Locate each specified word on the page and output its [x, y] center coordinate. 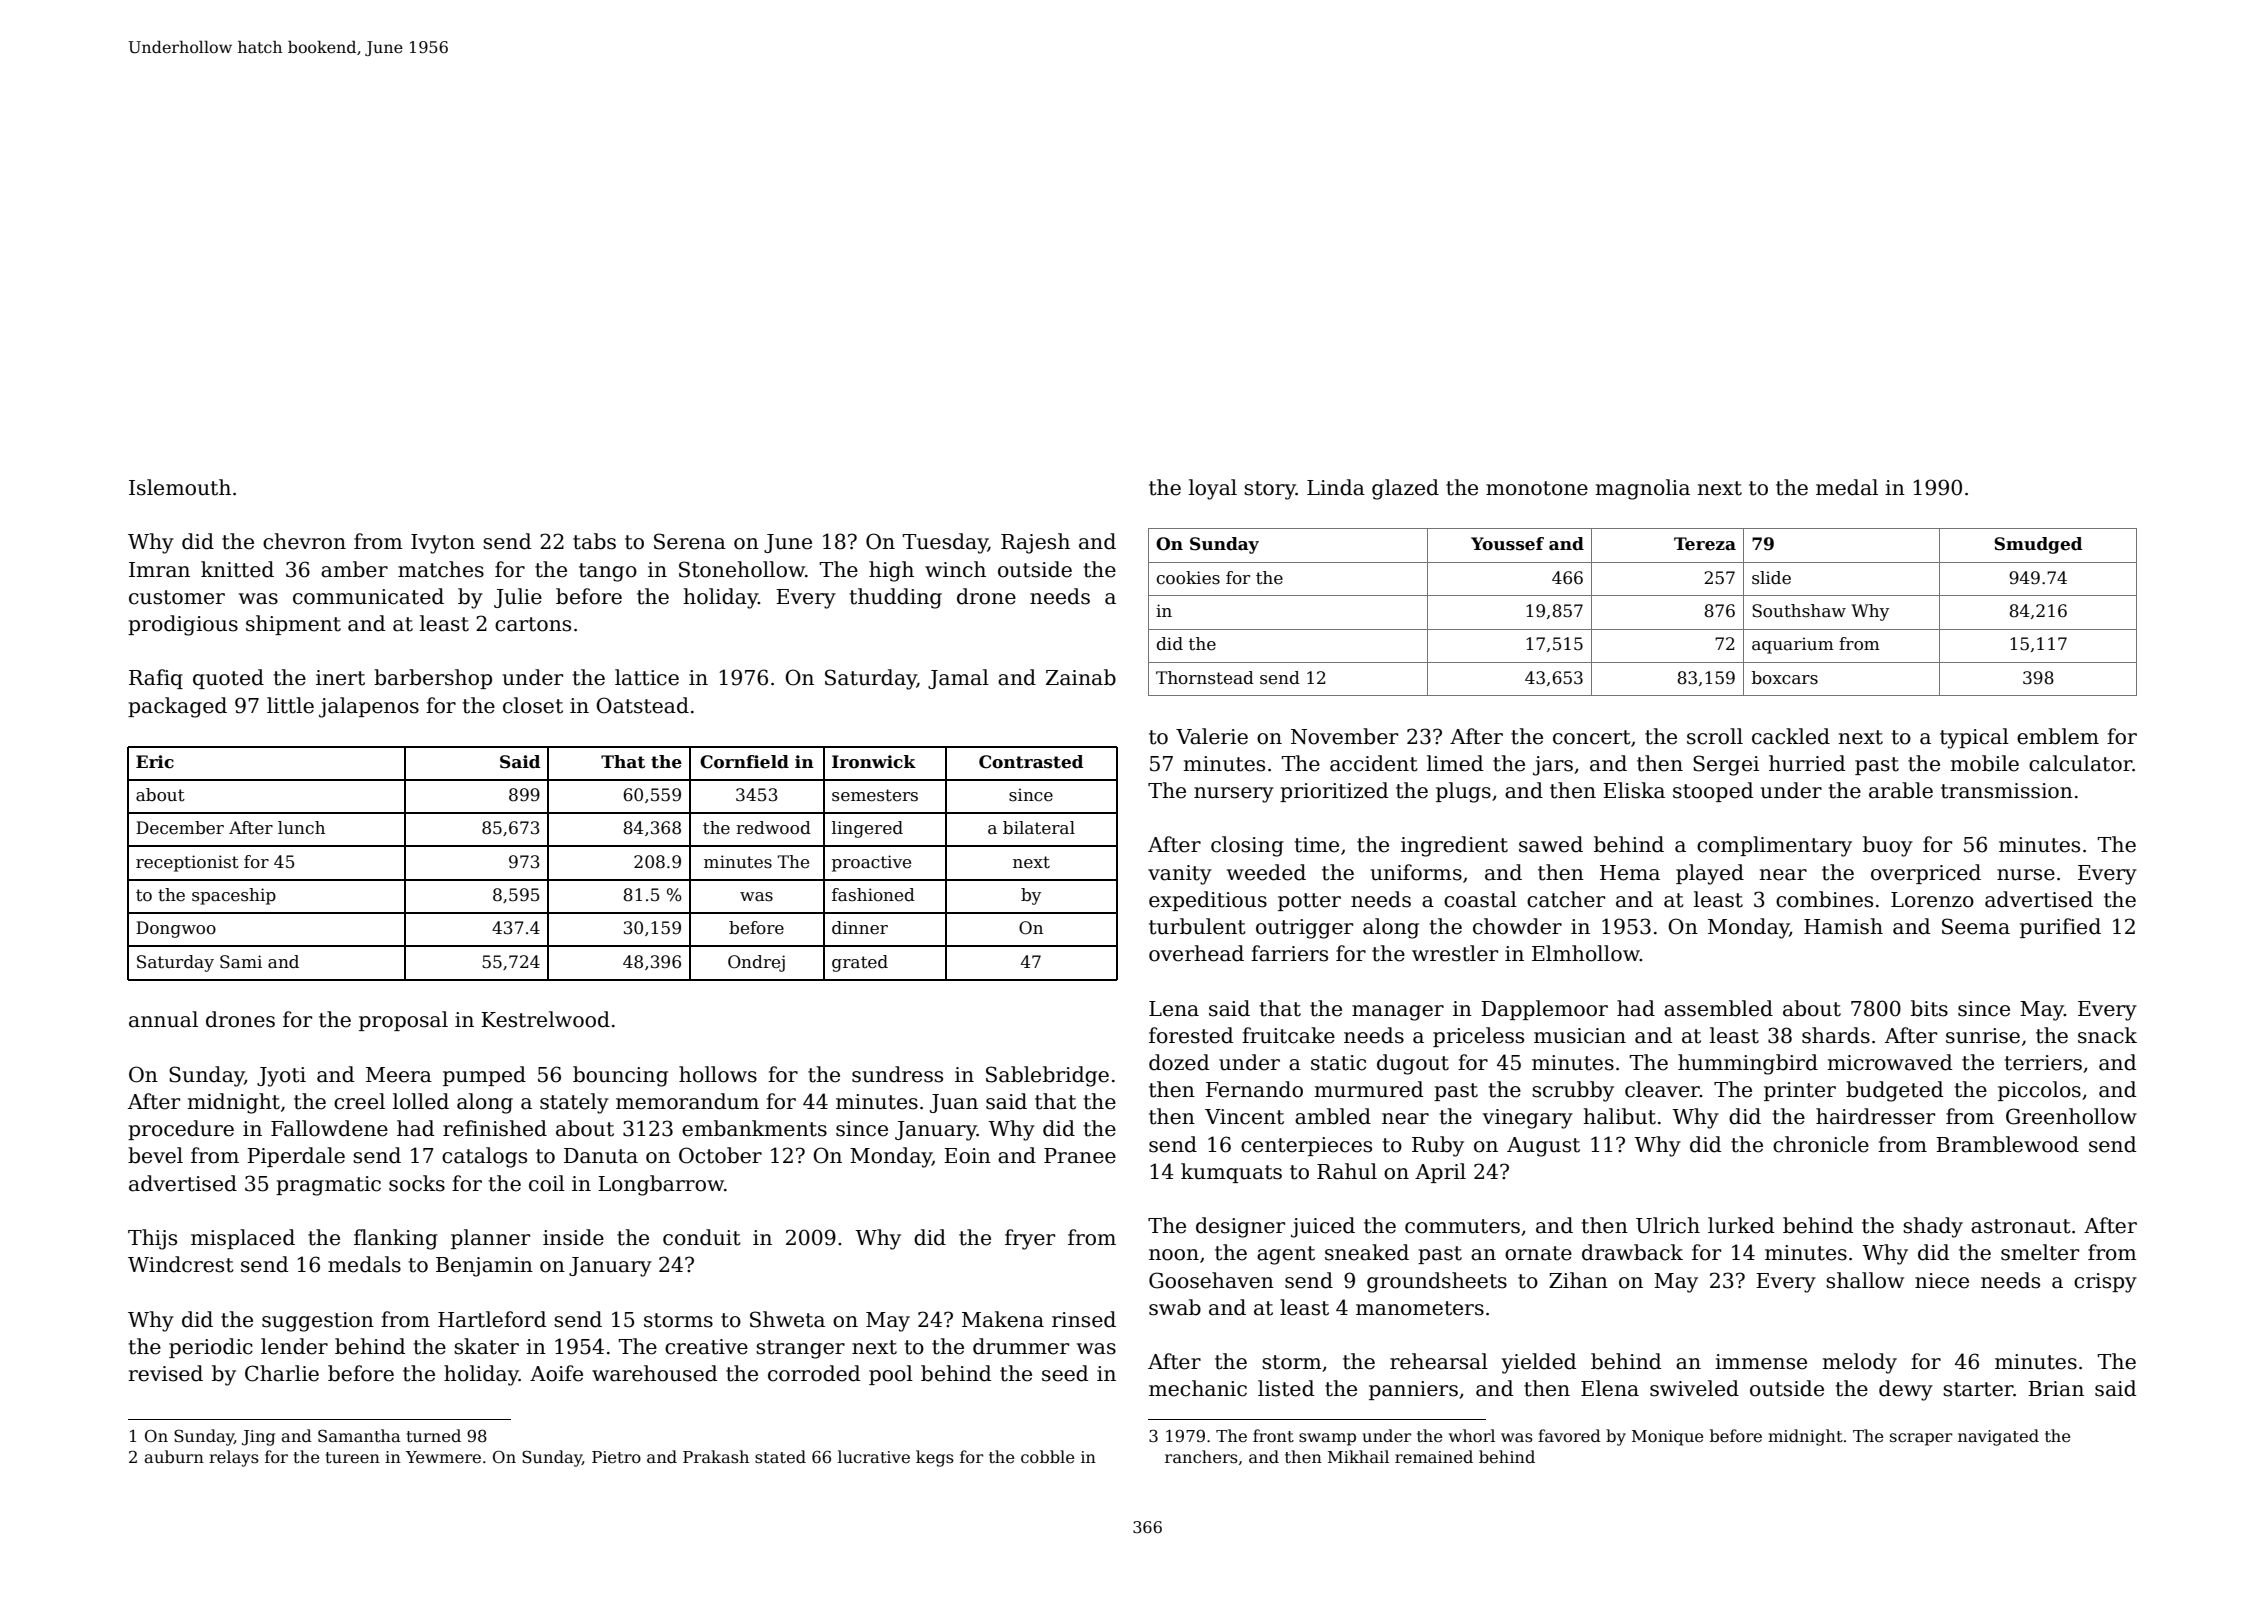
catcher [1566, 899]
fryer [1030, 1239]
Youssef [1507, 544]
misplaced [243, 1239]
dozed [1179, 1062]
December [180, 828]
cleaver [1662, 1089]
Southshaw [1799, 611]
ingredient [1454, 846]
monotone [1537, 488]
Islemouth [180, 487]
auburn [174, 1456]
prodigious [183, 625]
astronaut [2021, 1226]
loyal [1213, 489]
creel [359, 1101]
